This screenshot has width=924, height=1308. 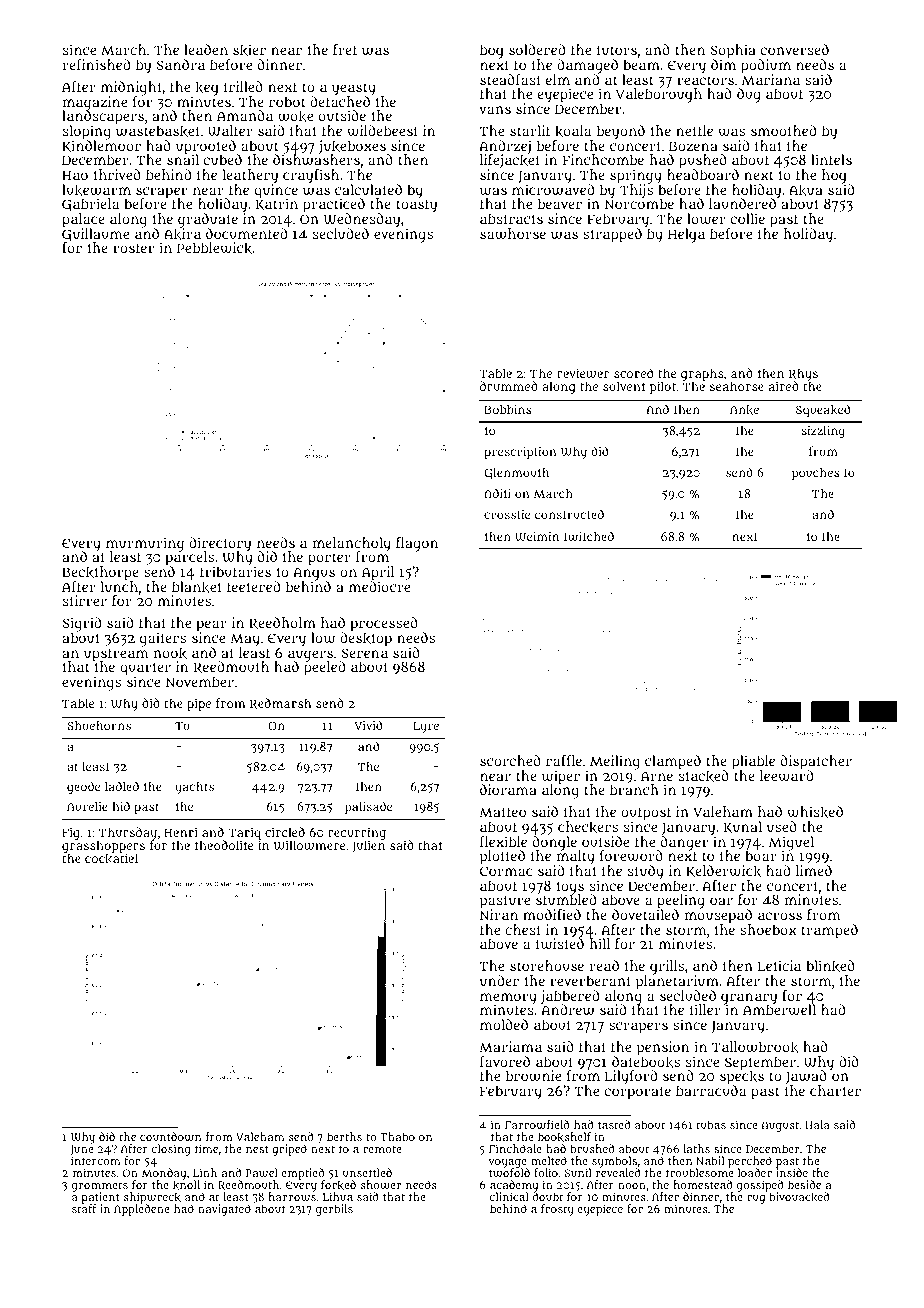 What do you see at coordinates (612, 235) in the screenshot?
I see `strapped` at bounding box center [612, 235].
